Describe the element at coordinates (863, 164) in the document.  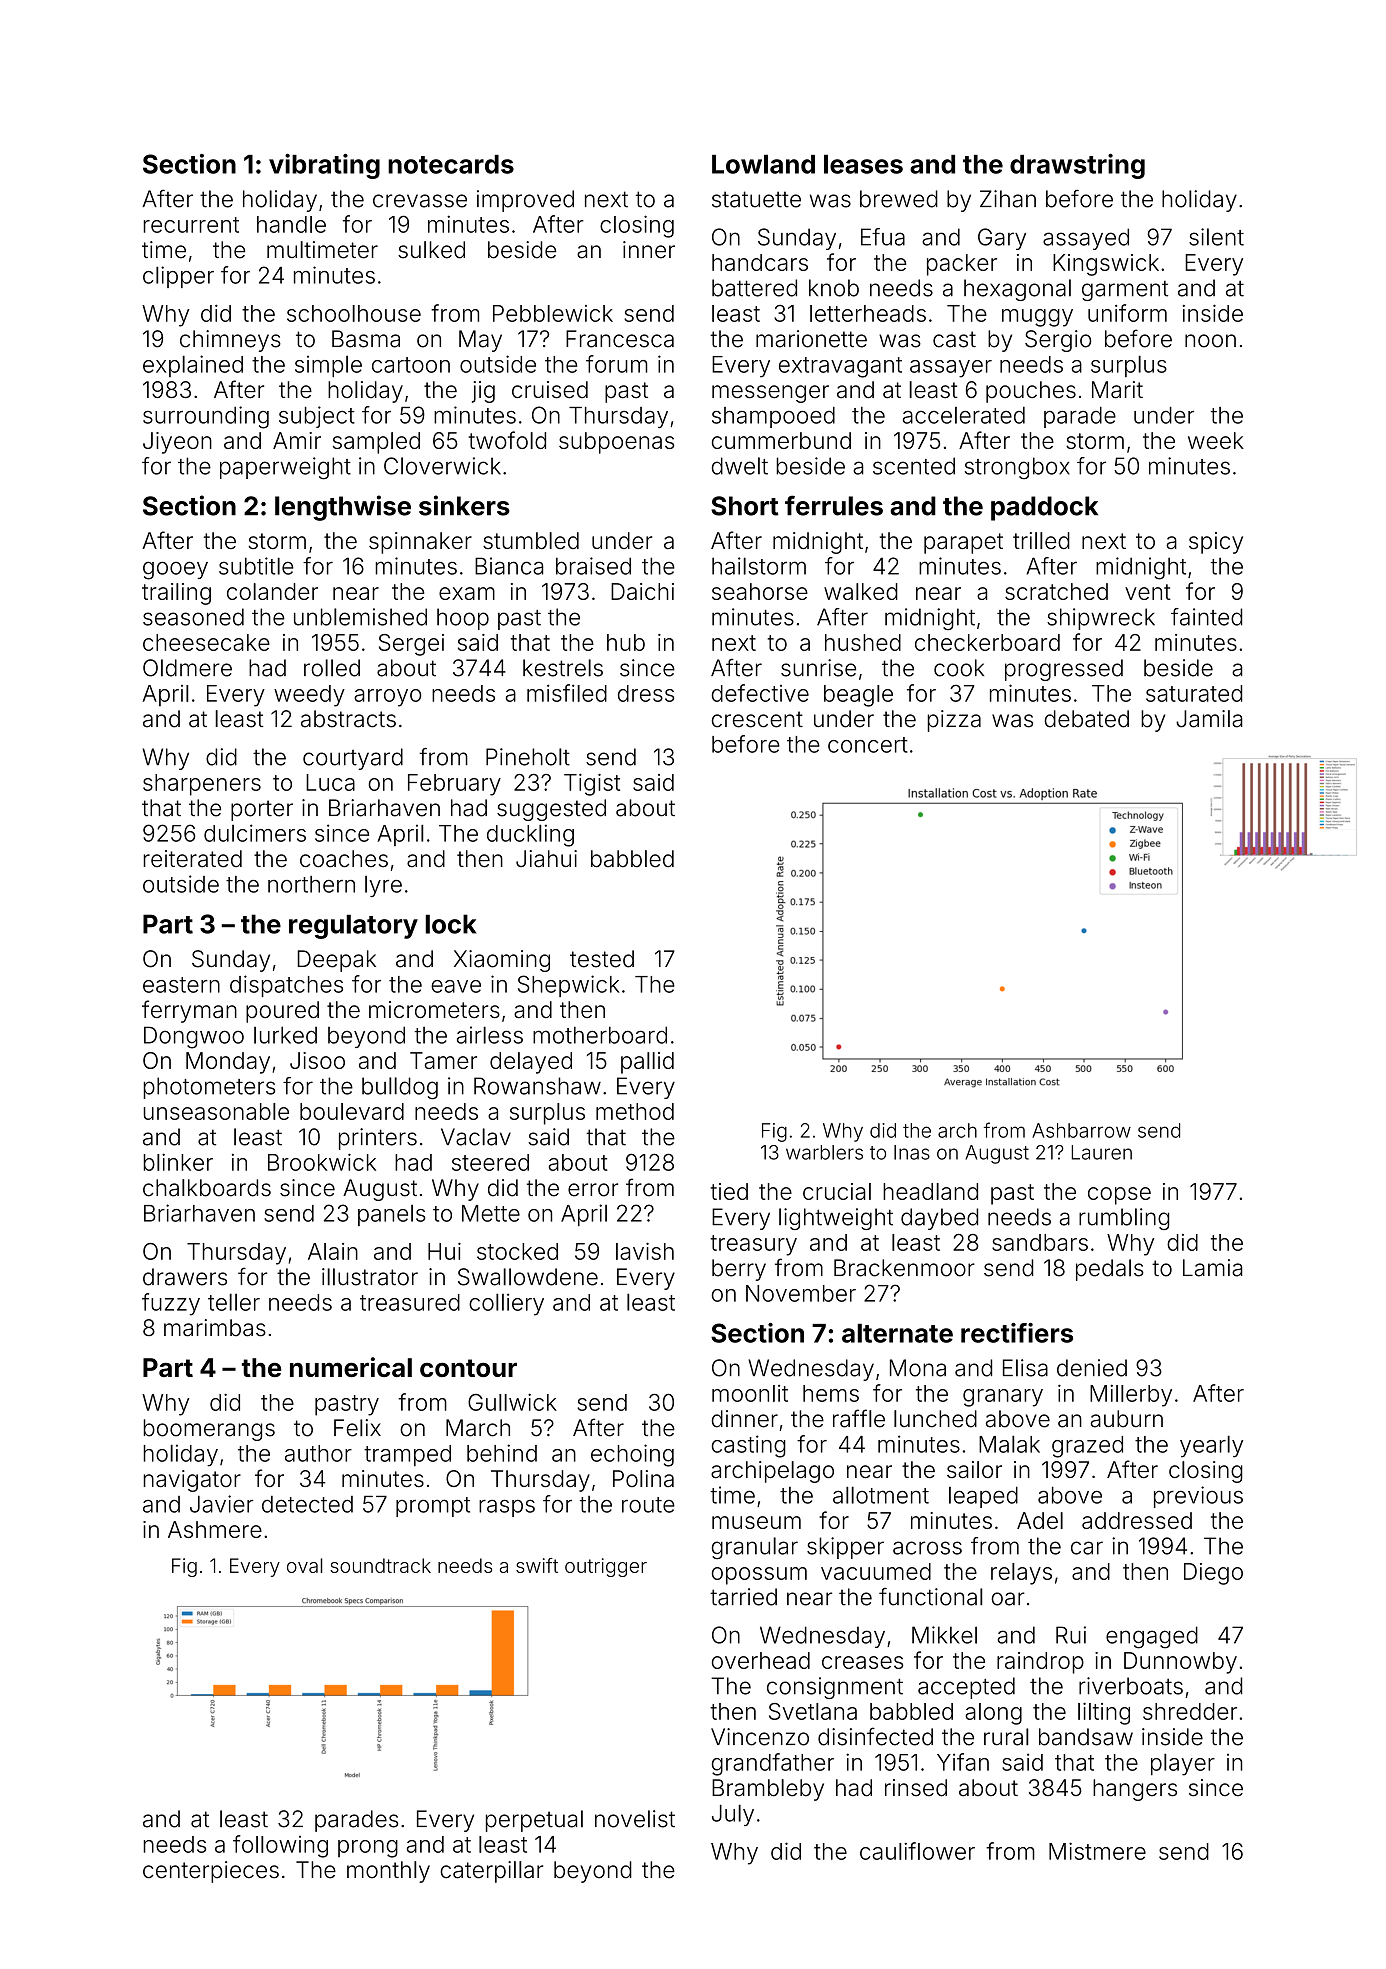
I see `leases` at that location.
